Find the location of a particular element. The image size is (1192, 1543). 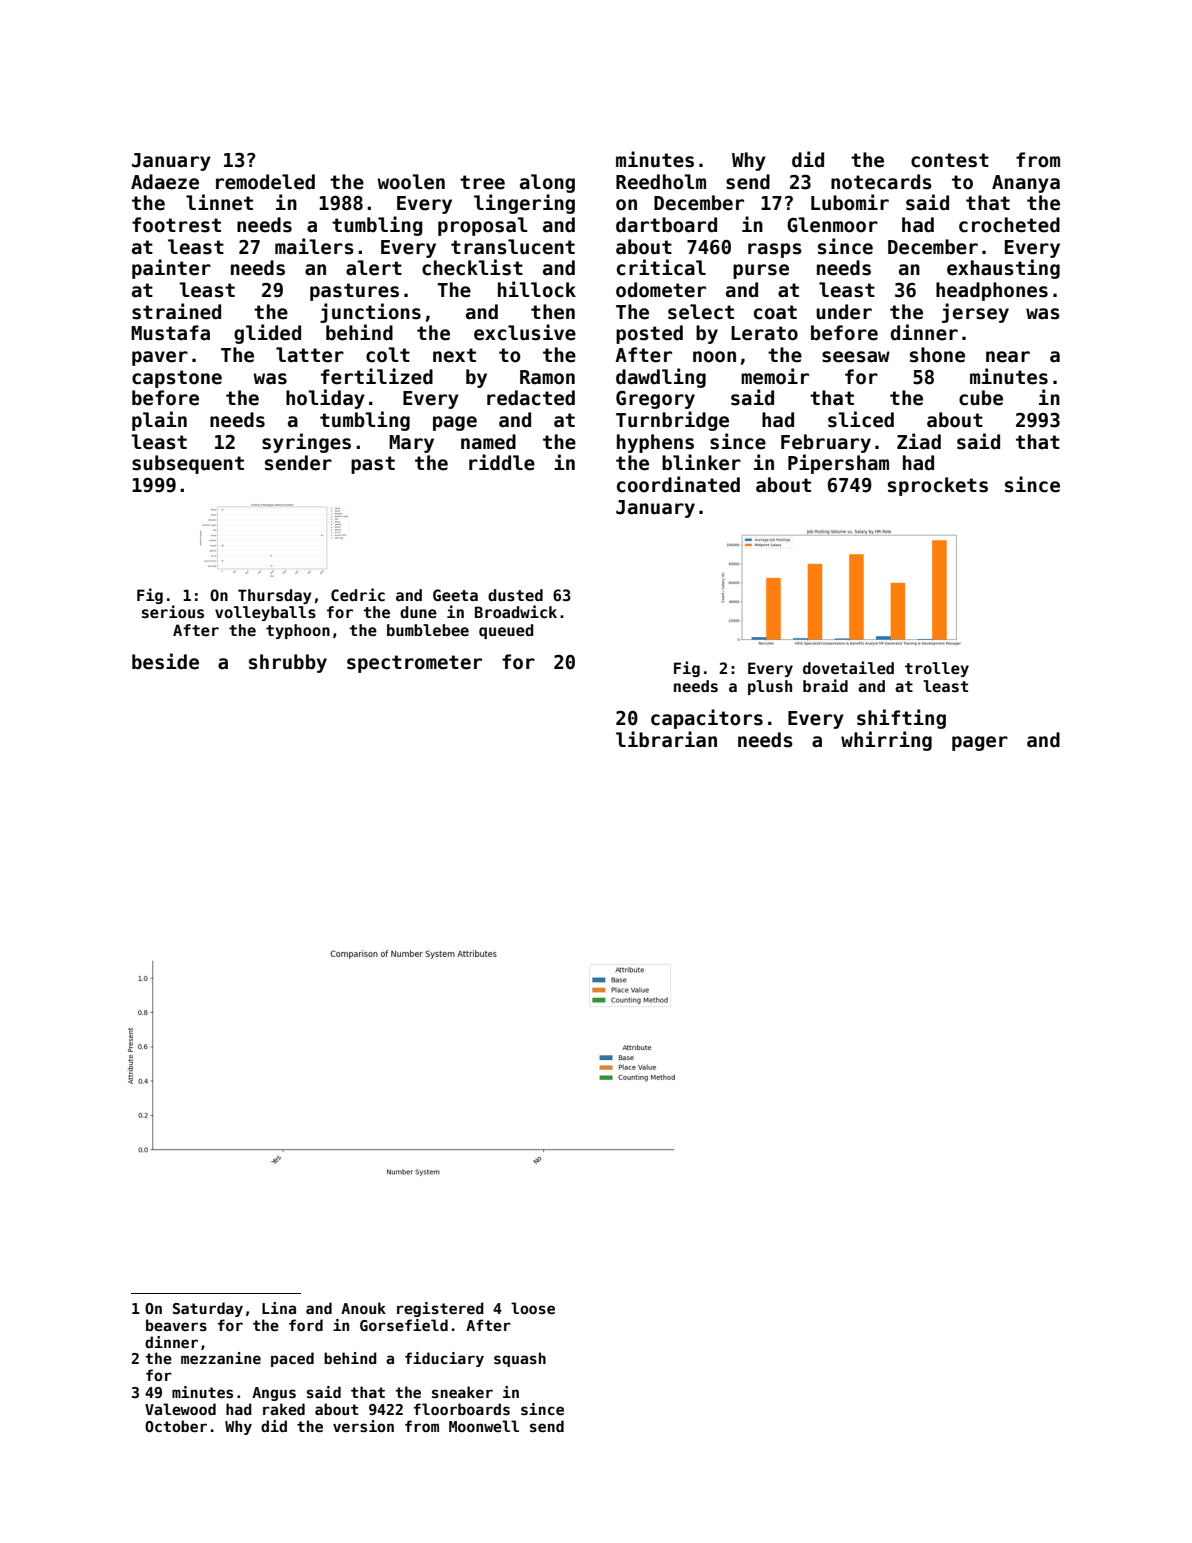

loose is located at coordinates (533, 1308).
